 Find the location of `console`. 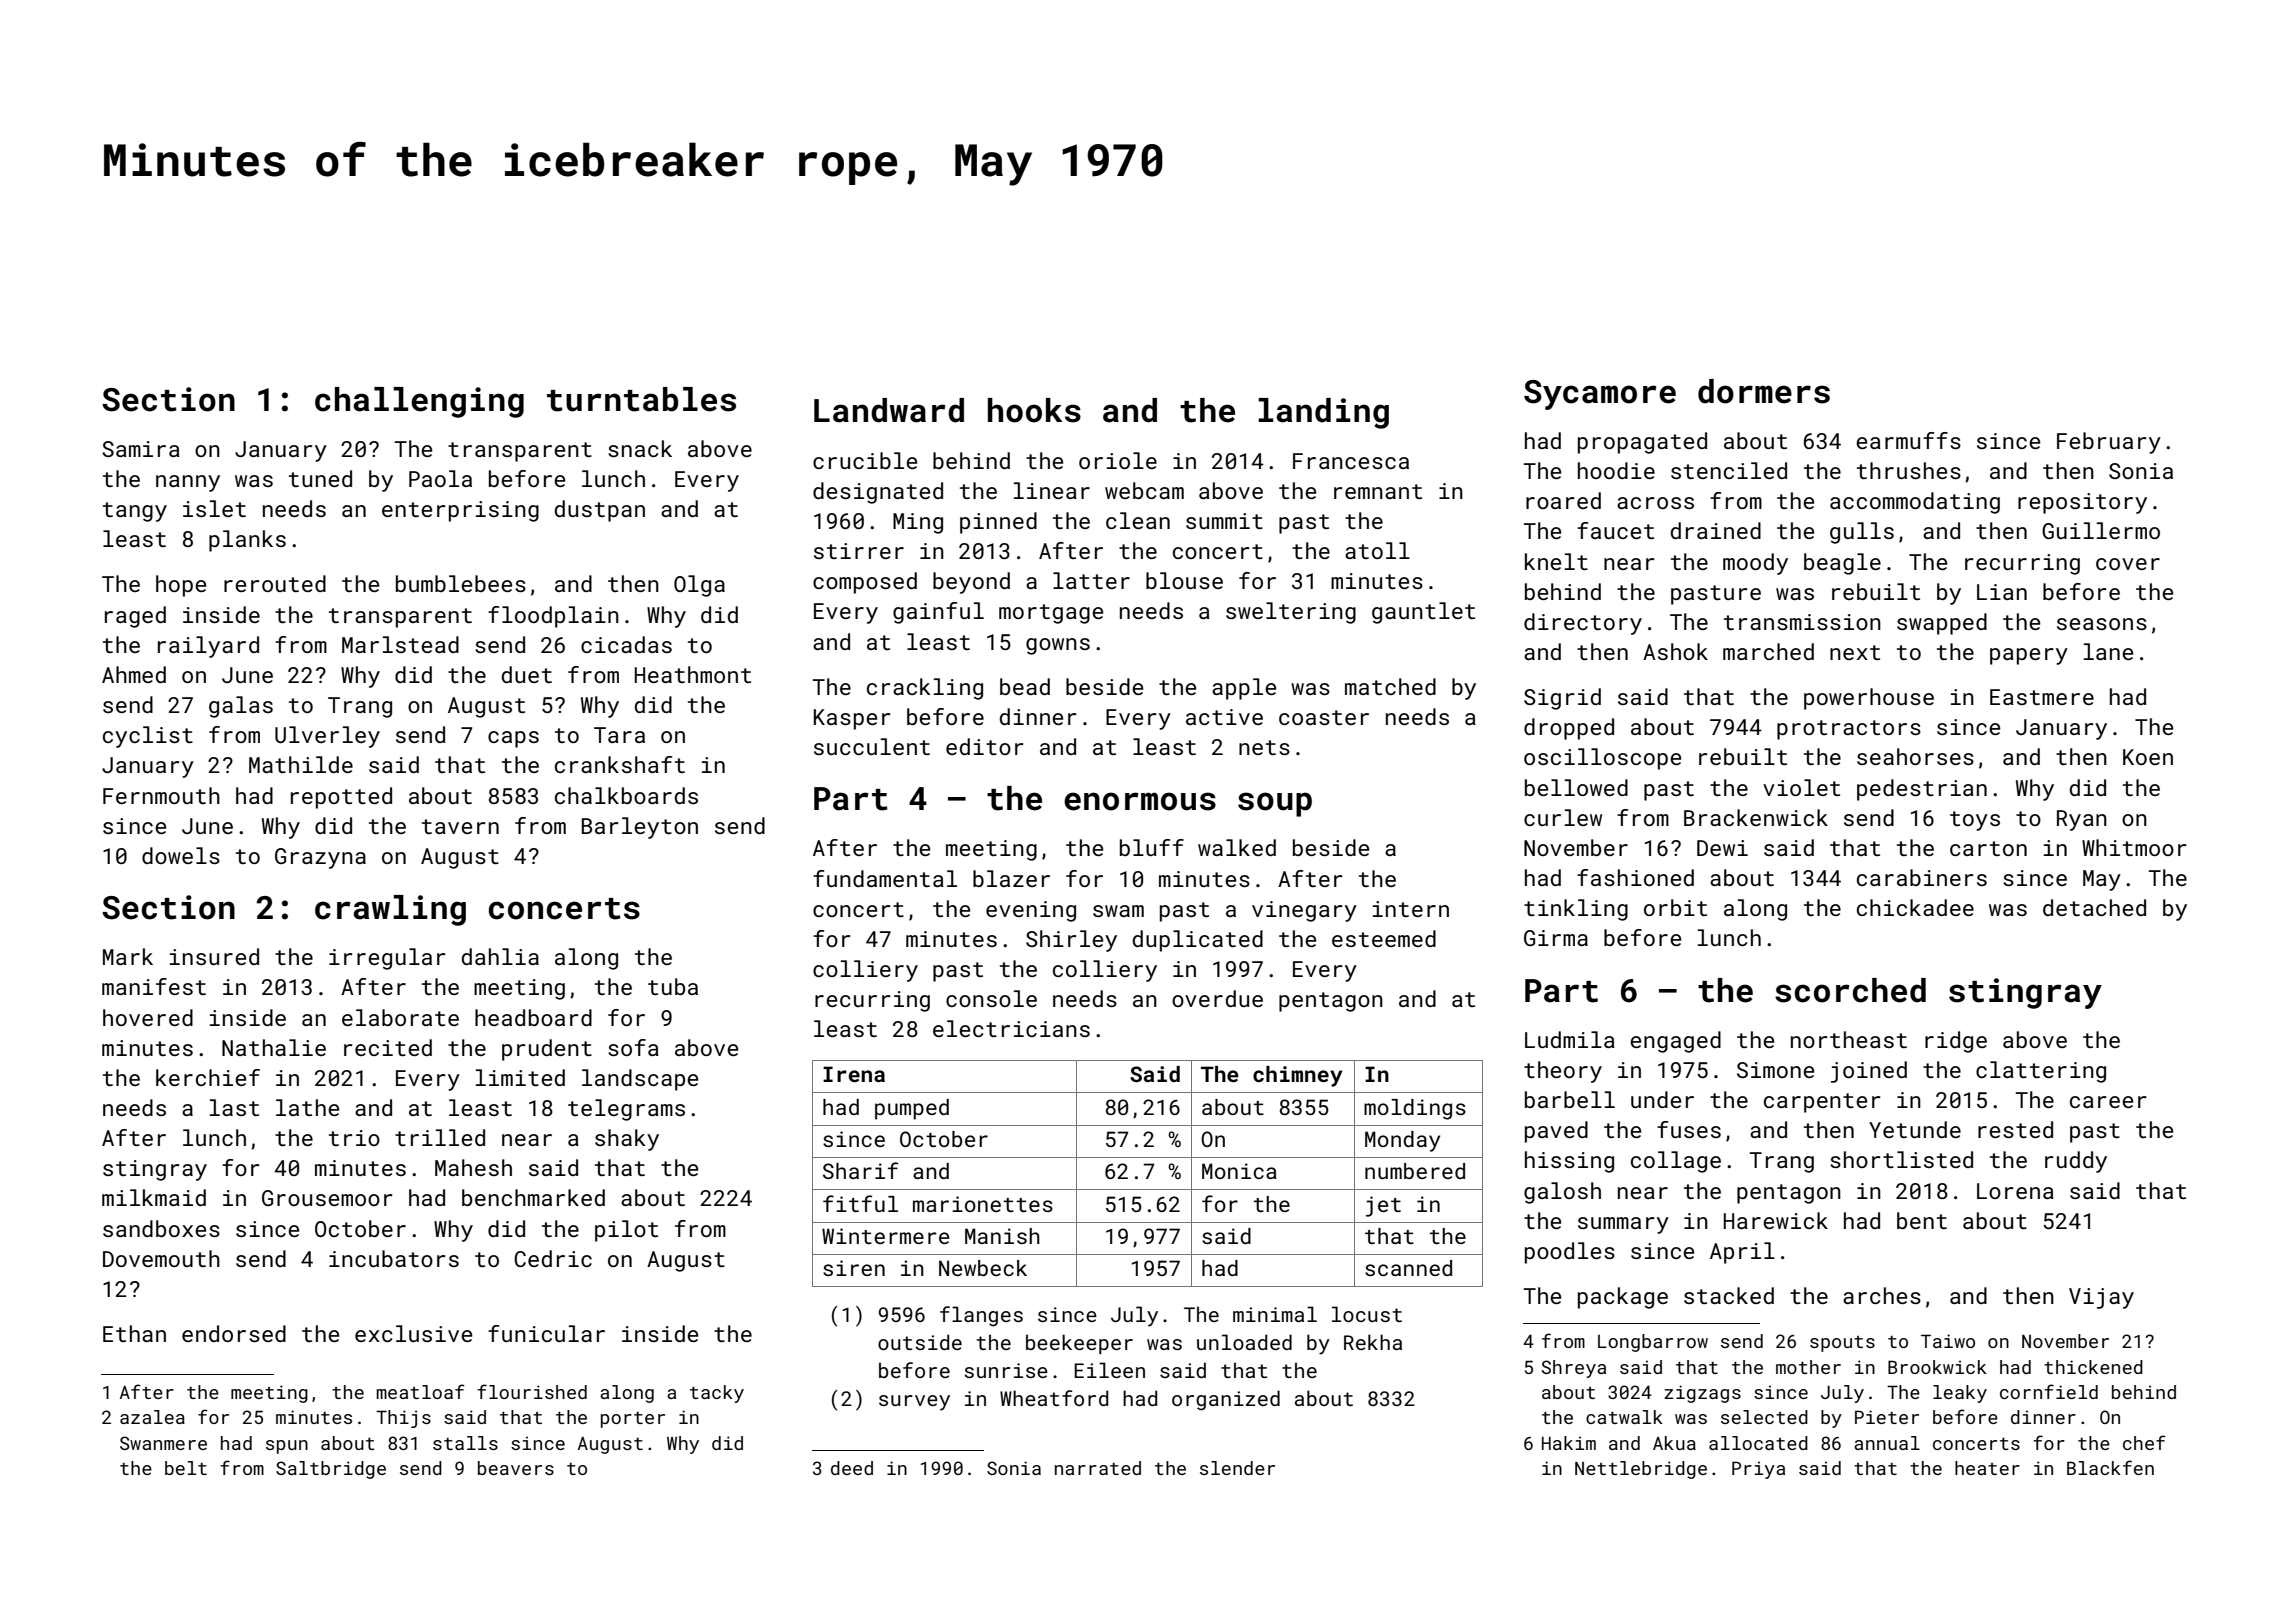

console is located at coordinates (991, 998).
